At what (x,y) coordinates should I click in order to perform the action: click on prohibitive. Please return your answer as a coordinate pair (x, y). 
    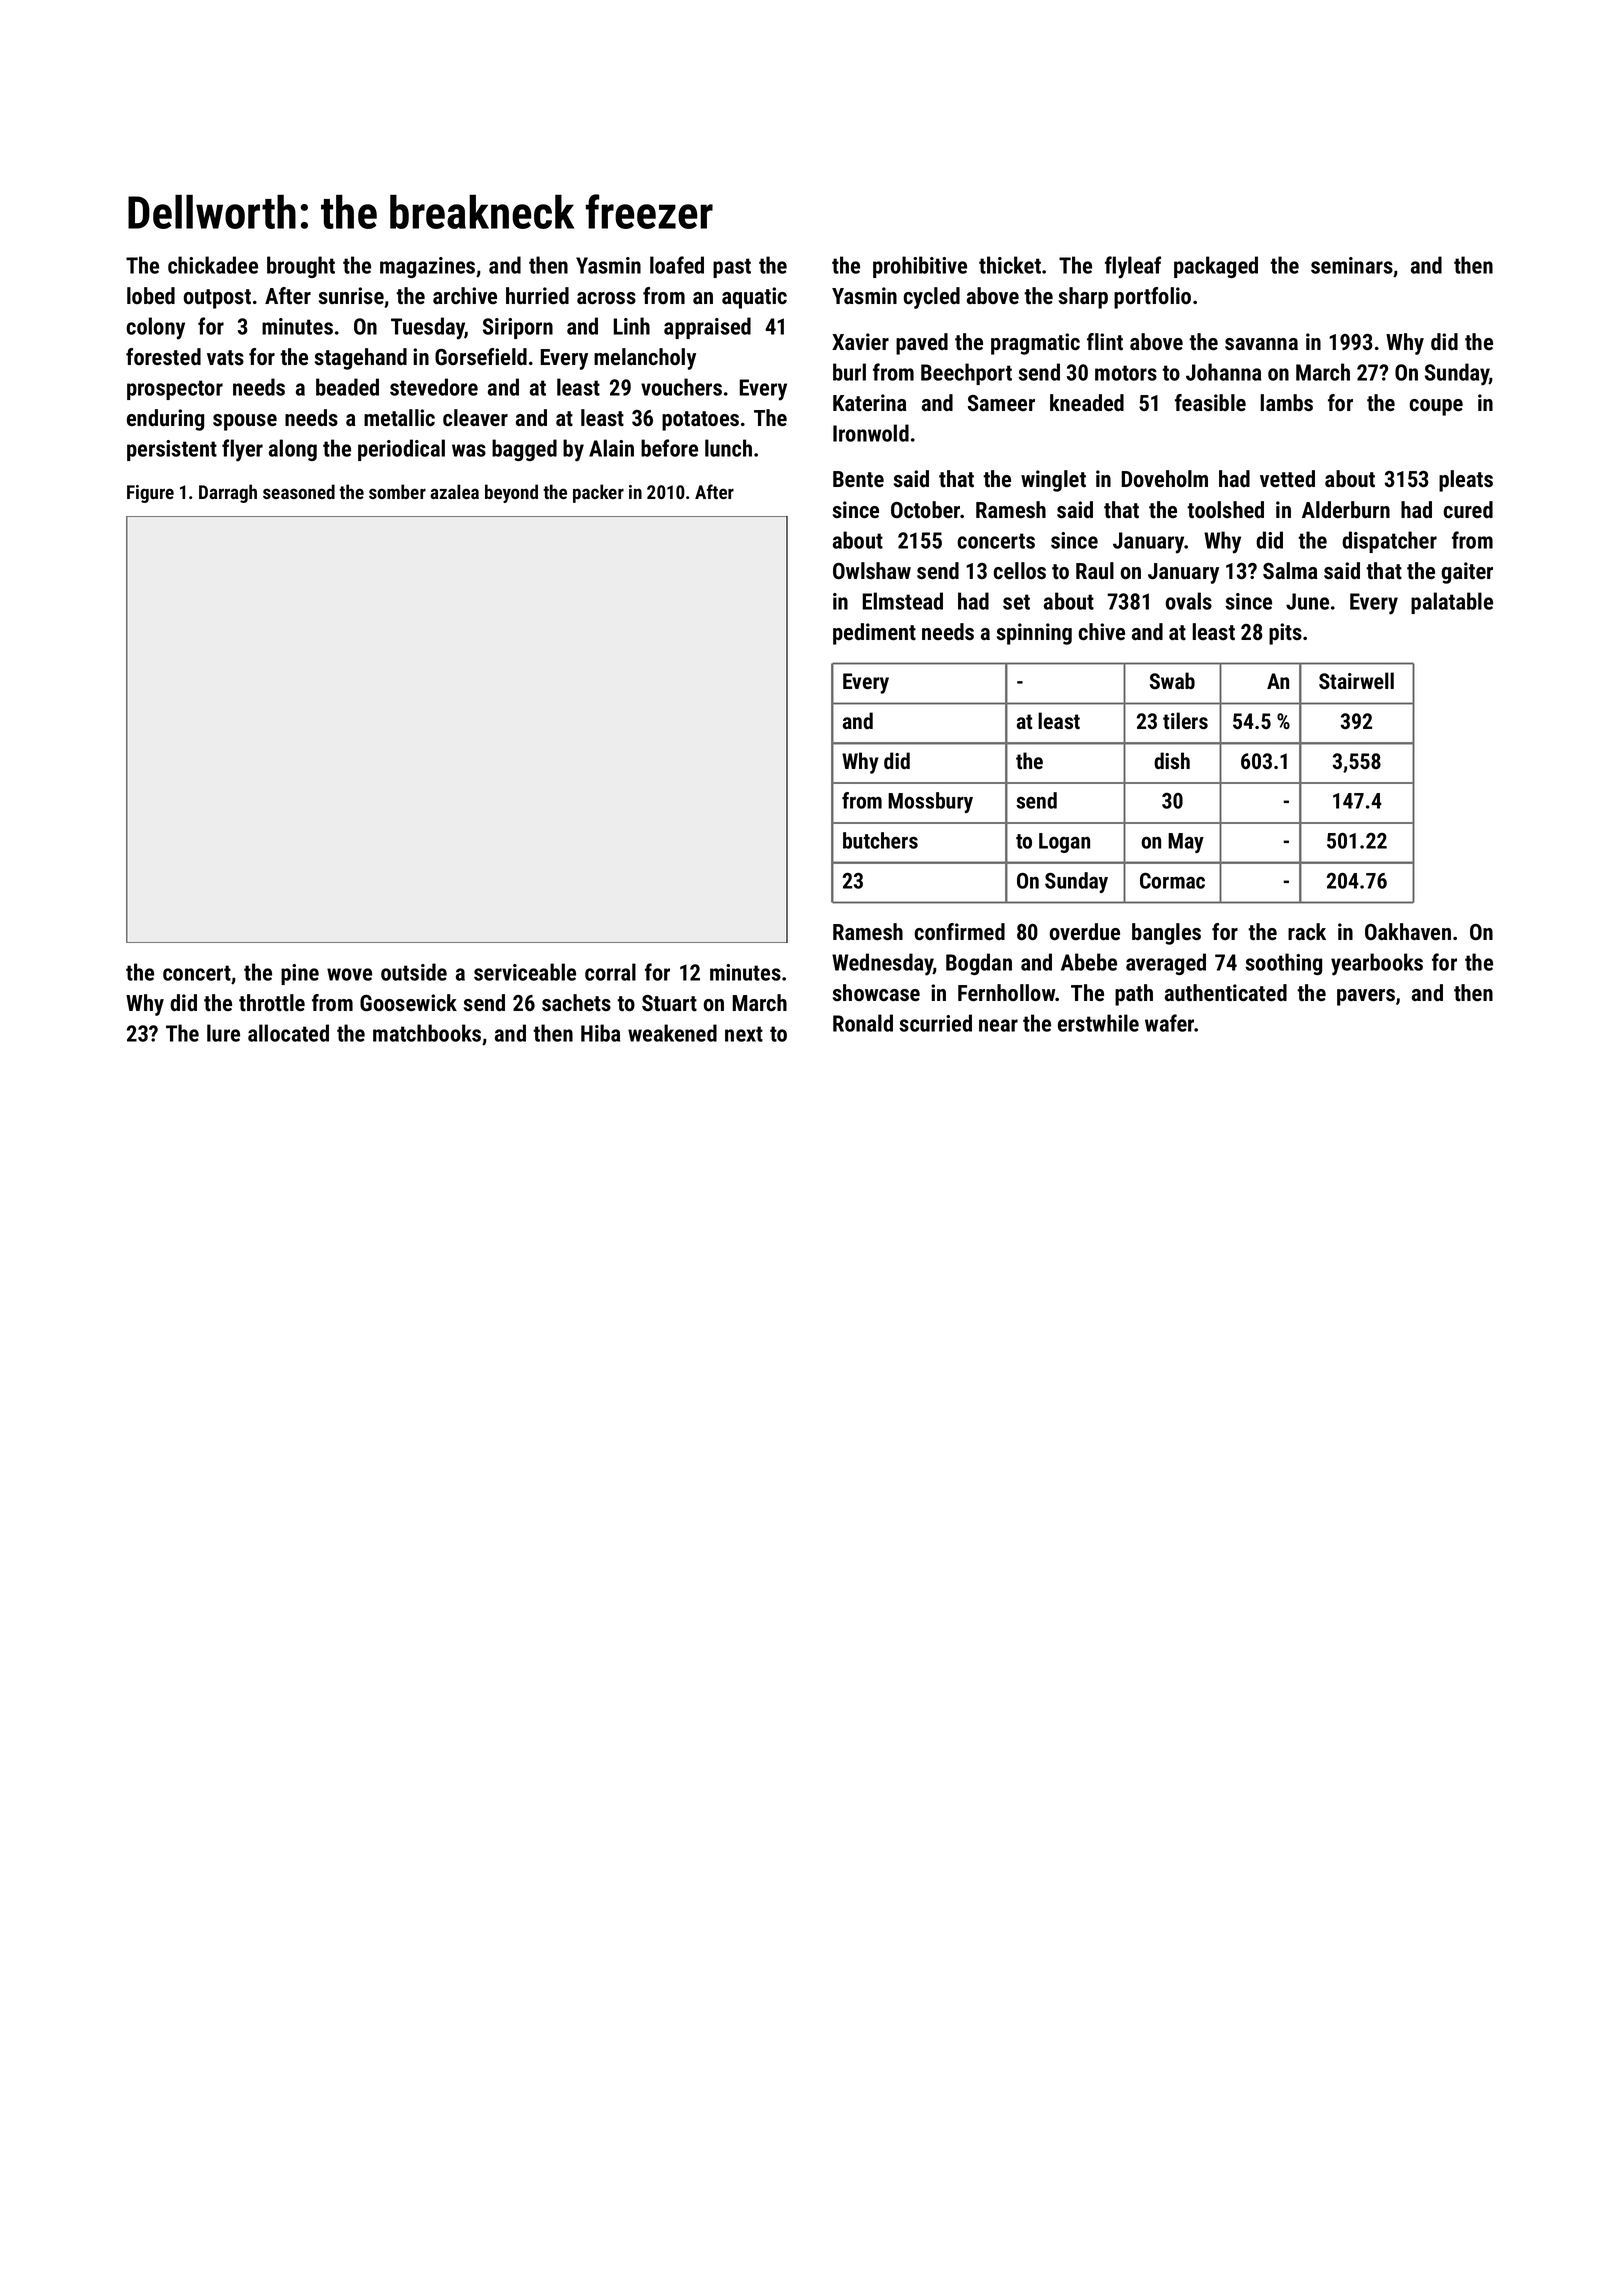
    Looking at the image, I should click on (920, 267).
